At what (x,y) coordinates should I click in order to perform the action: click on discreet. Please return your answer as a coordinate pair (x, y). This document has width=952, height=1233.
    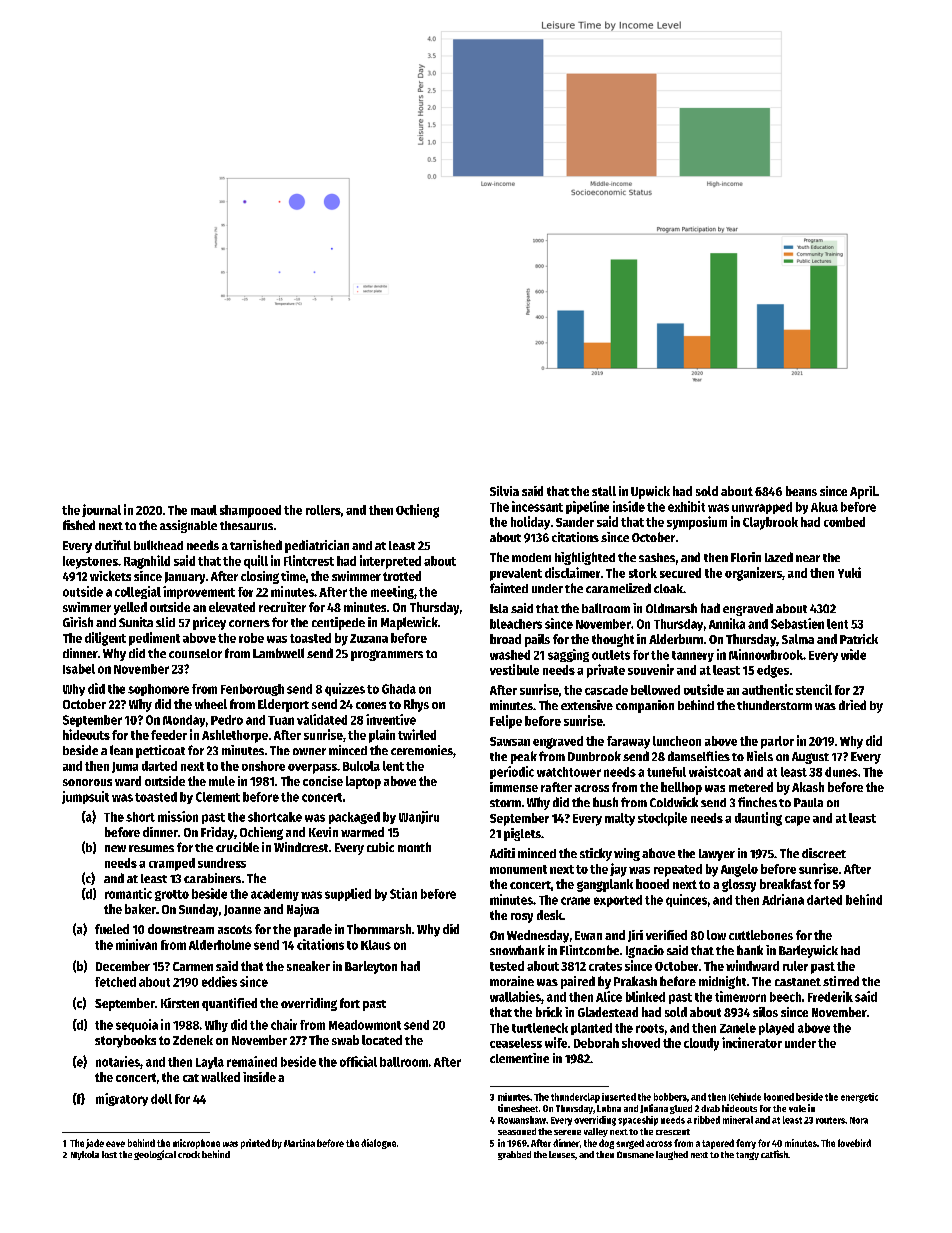
    Looking at the image, I should click on (824, 853).
